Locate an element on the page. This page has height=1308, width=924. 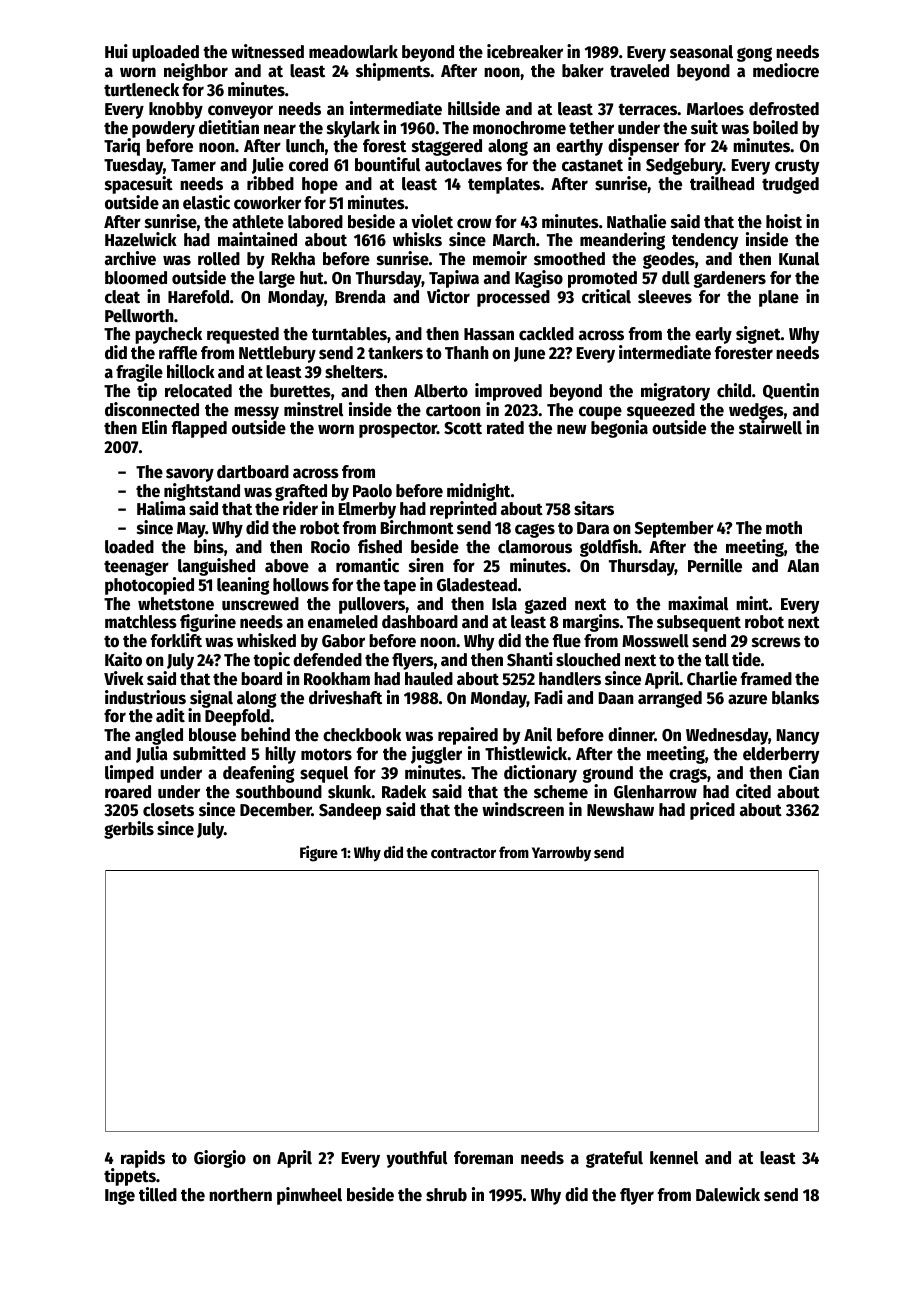
Alan is located at coordinates (803, 566).
